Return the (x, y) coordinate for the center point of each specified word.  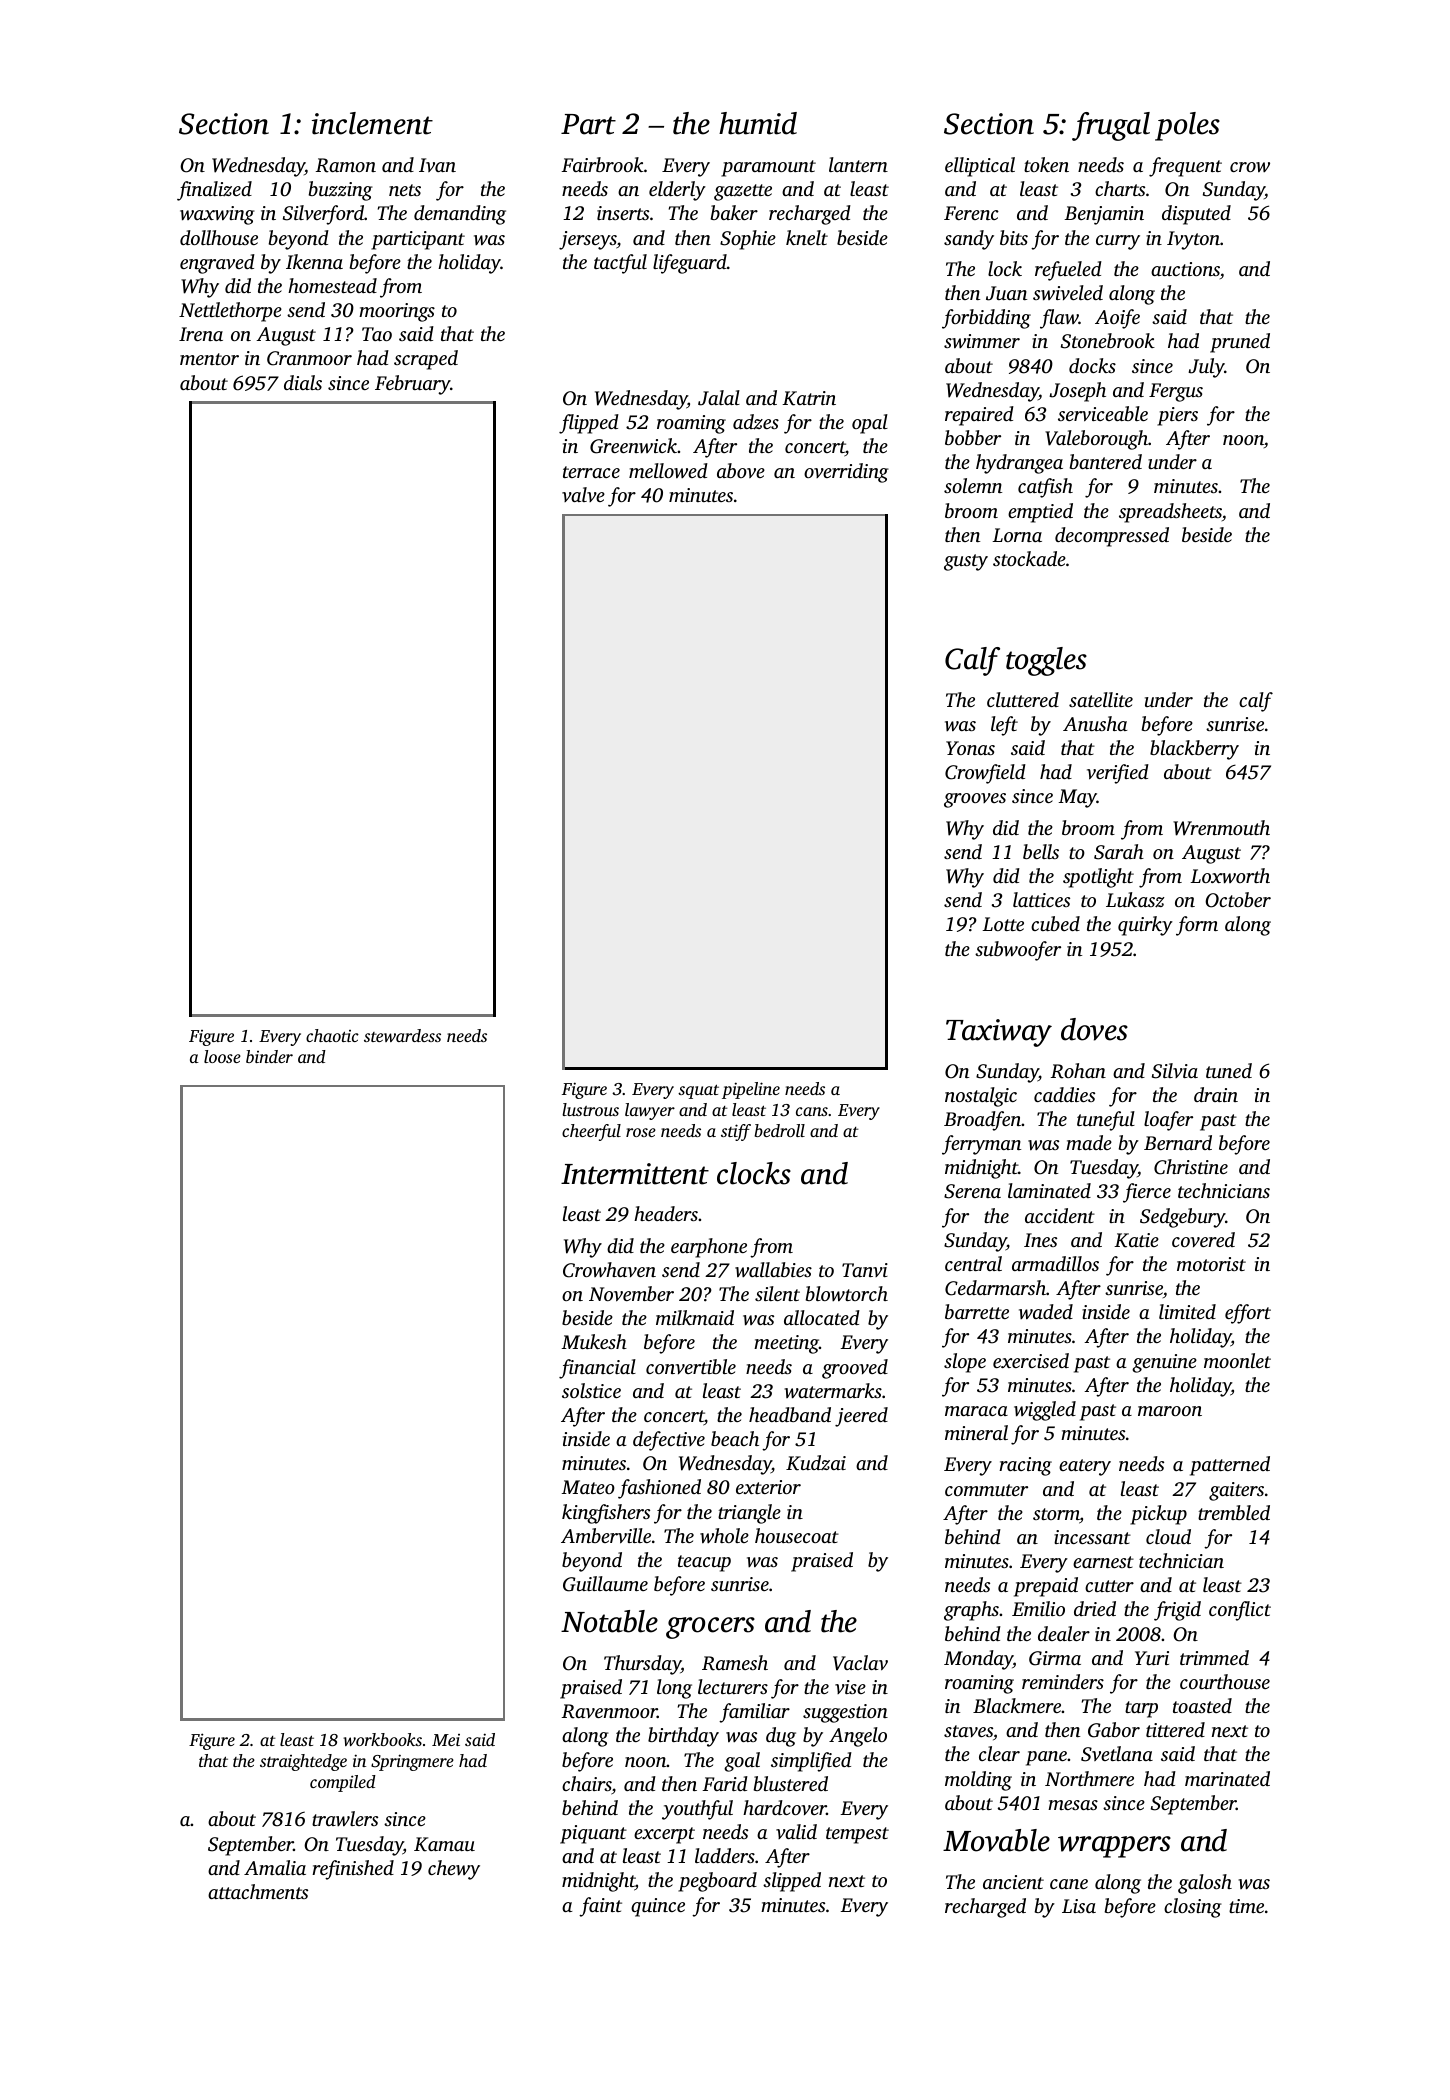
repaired (979, 416)
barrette (977, 1311)
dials (303, 382)
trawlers (345, 1818)
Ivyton (1193, 240)
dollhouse (219, 237)
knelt (807, 237)
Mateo (588, 1487)
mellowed (668, 470)
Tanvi (865, 1270)
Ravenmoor (609, 1711)
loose (222, 1056)
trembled (1234, 1512)
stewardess (402, 1035)
